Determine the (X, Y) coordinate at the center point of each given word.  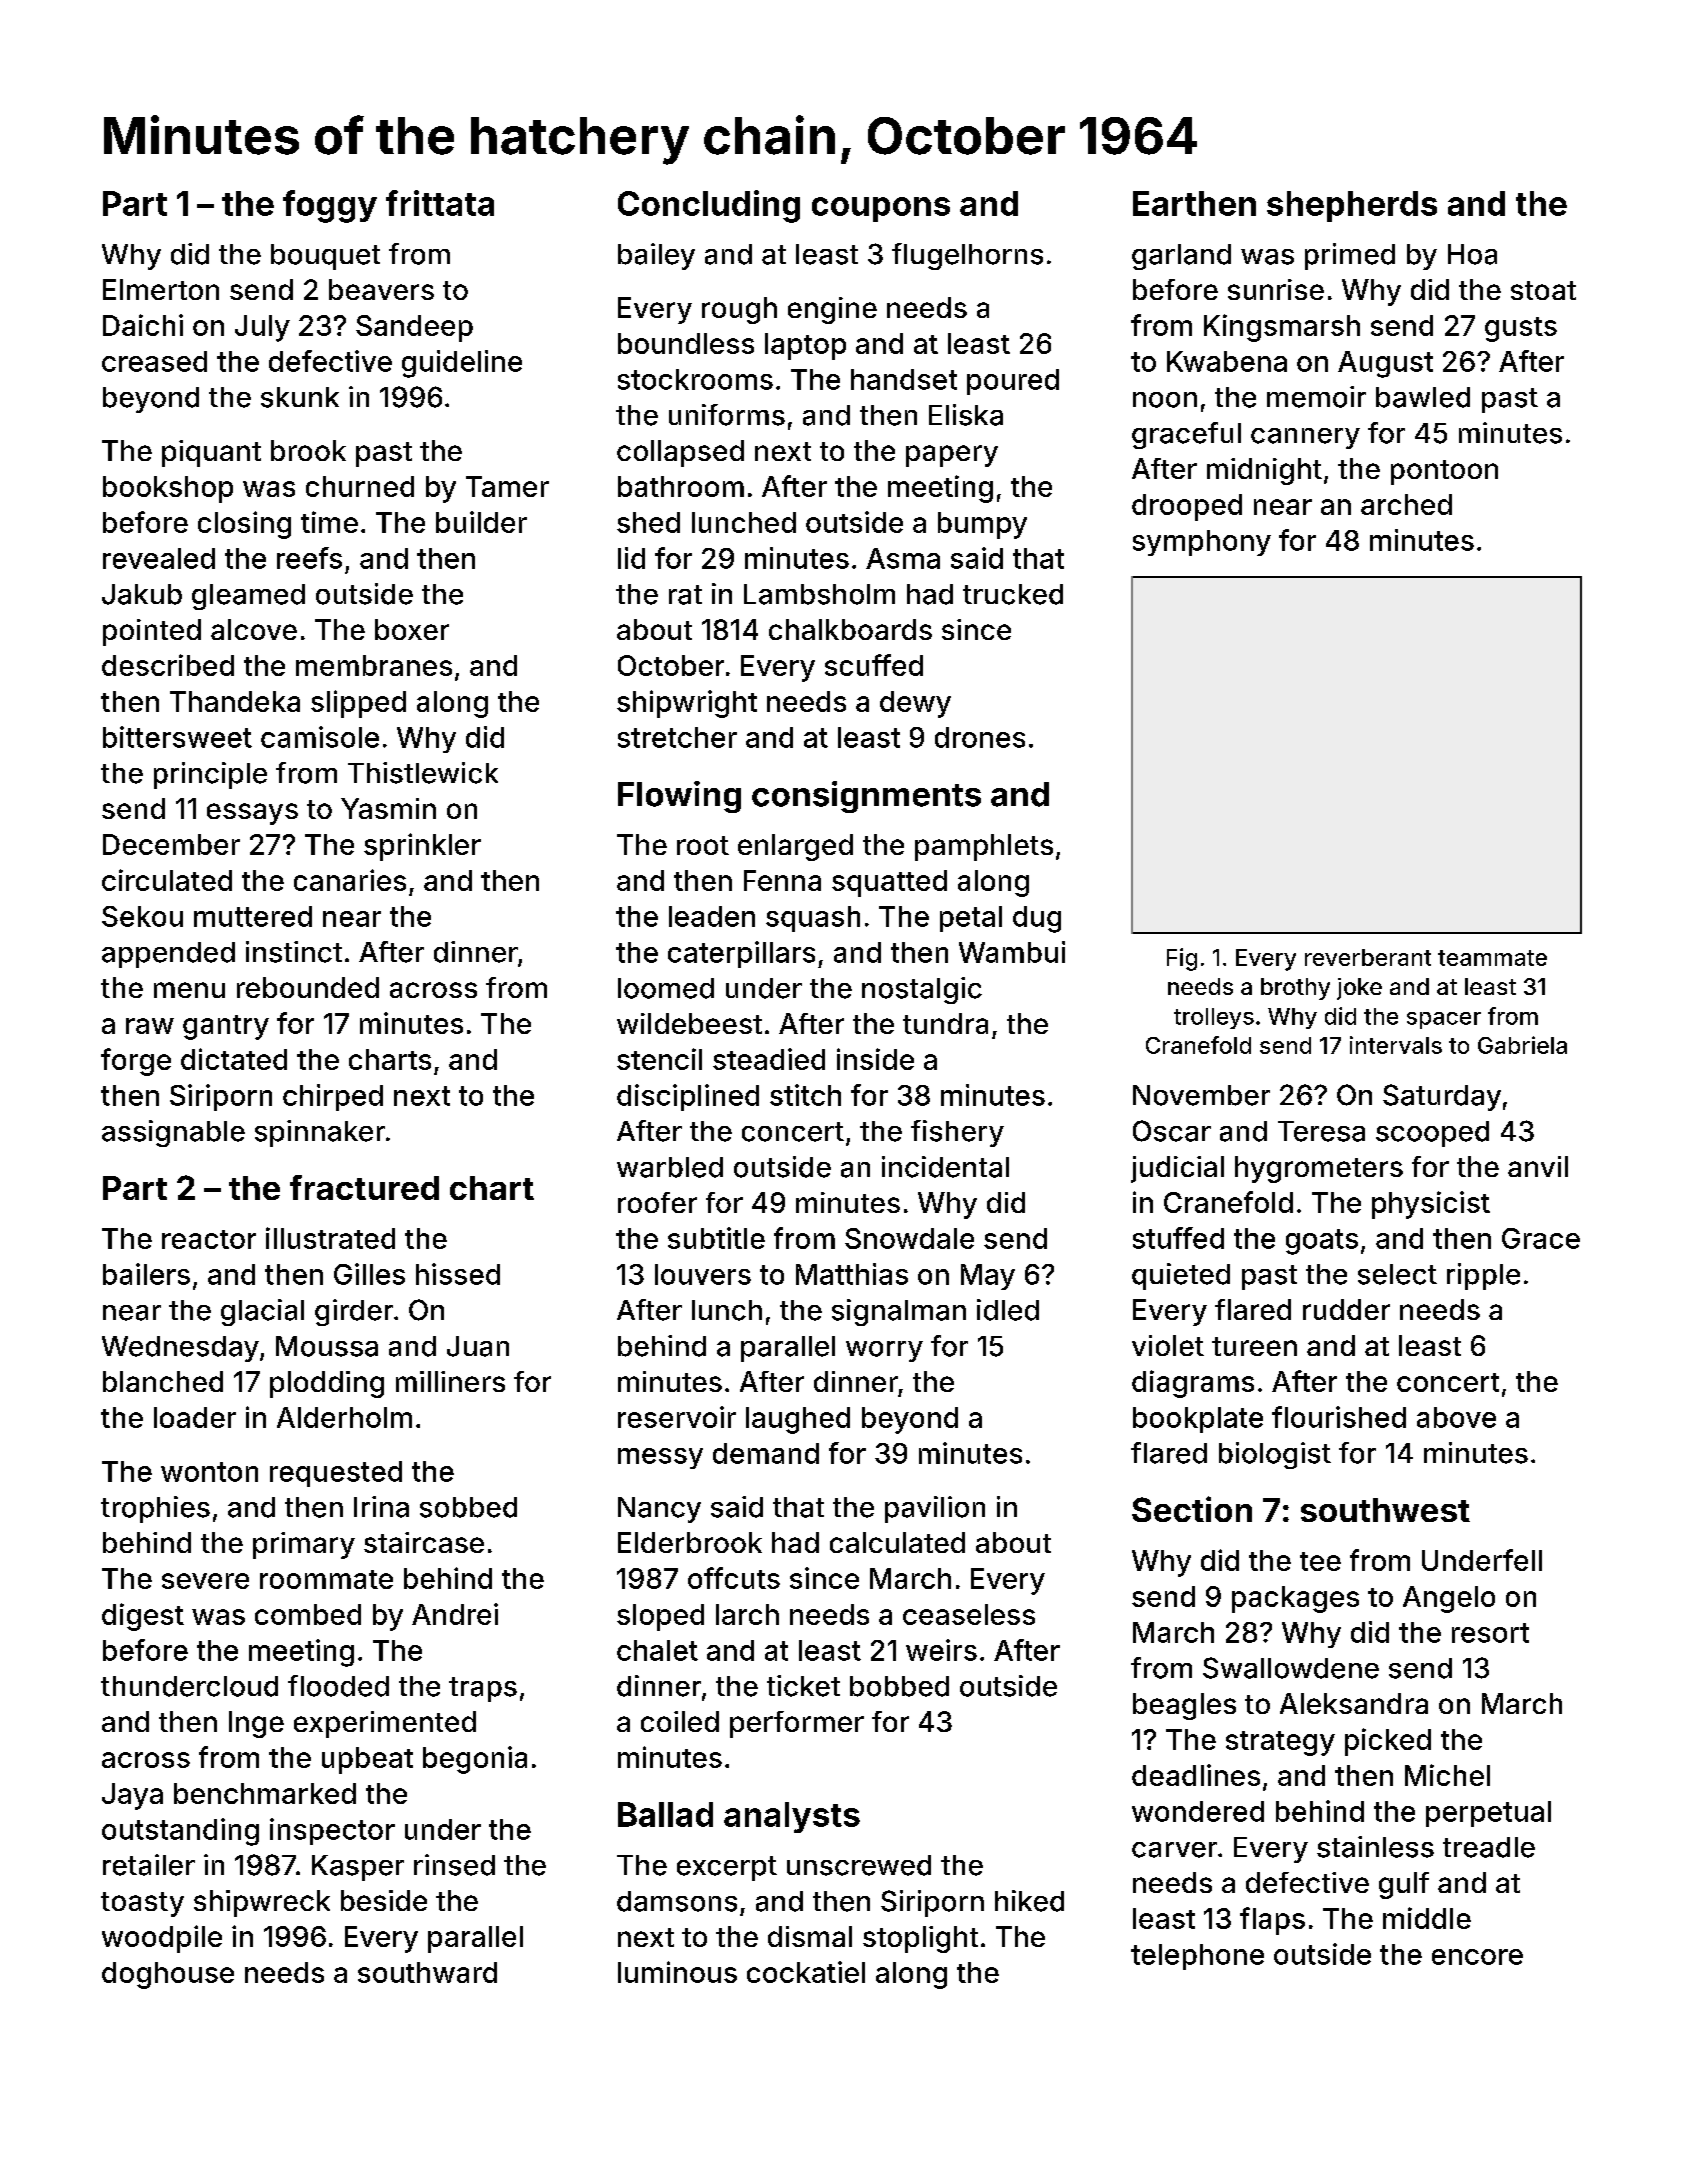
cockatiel (806, 1972)
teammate (1492, 958)
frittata (440, 203)
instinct (294, 952)
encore (1477, 1957)
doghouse (168, 1975)
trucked (1013, 594)
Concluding (709, 206)
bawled (1423, 397)
